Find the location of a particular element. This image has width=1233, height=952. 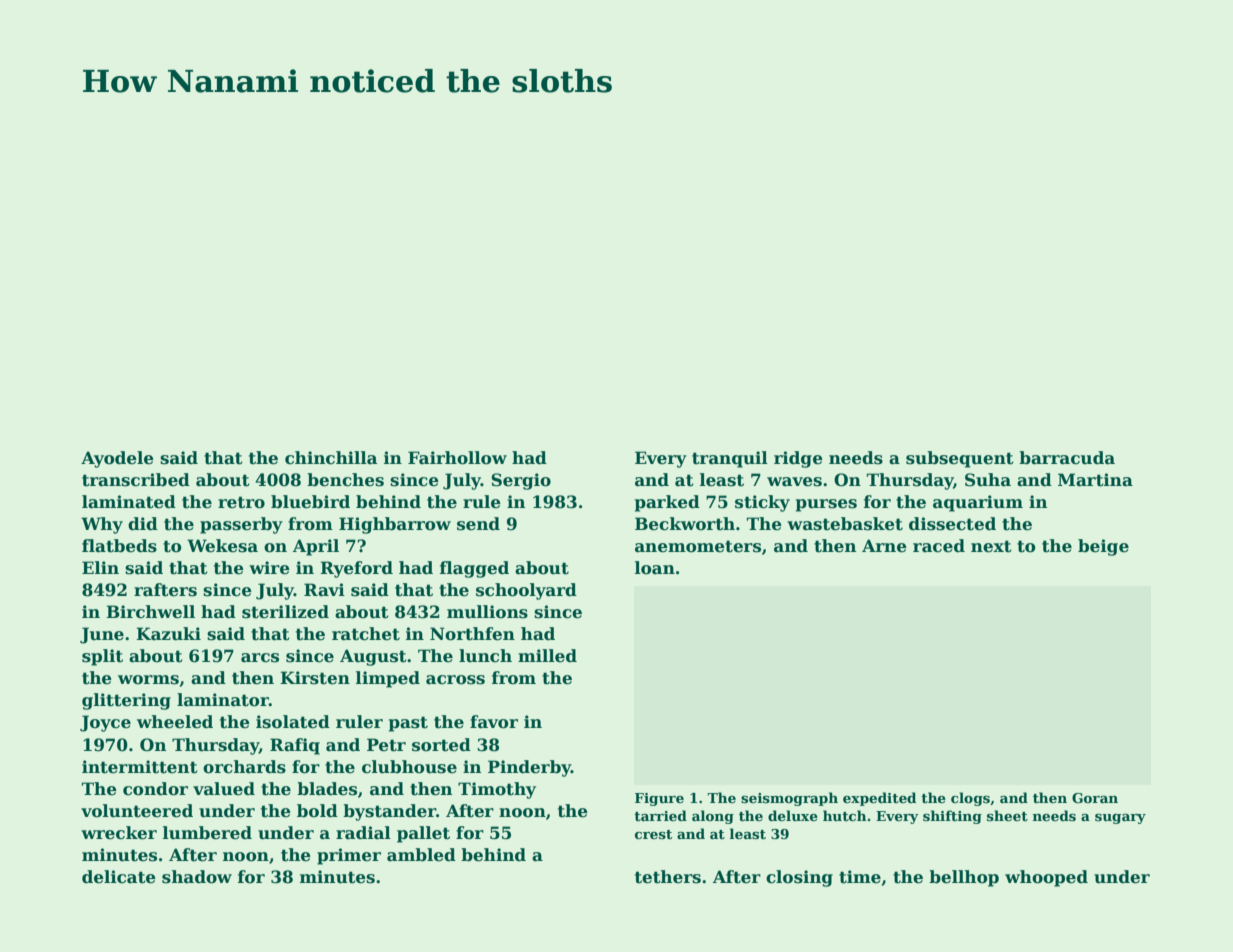

Northfen is located at coordinates (472, 634).
